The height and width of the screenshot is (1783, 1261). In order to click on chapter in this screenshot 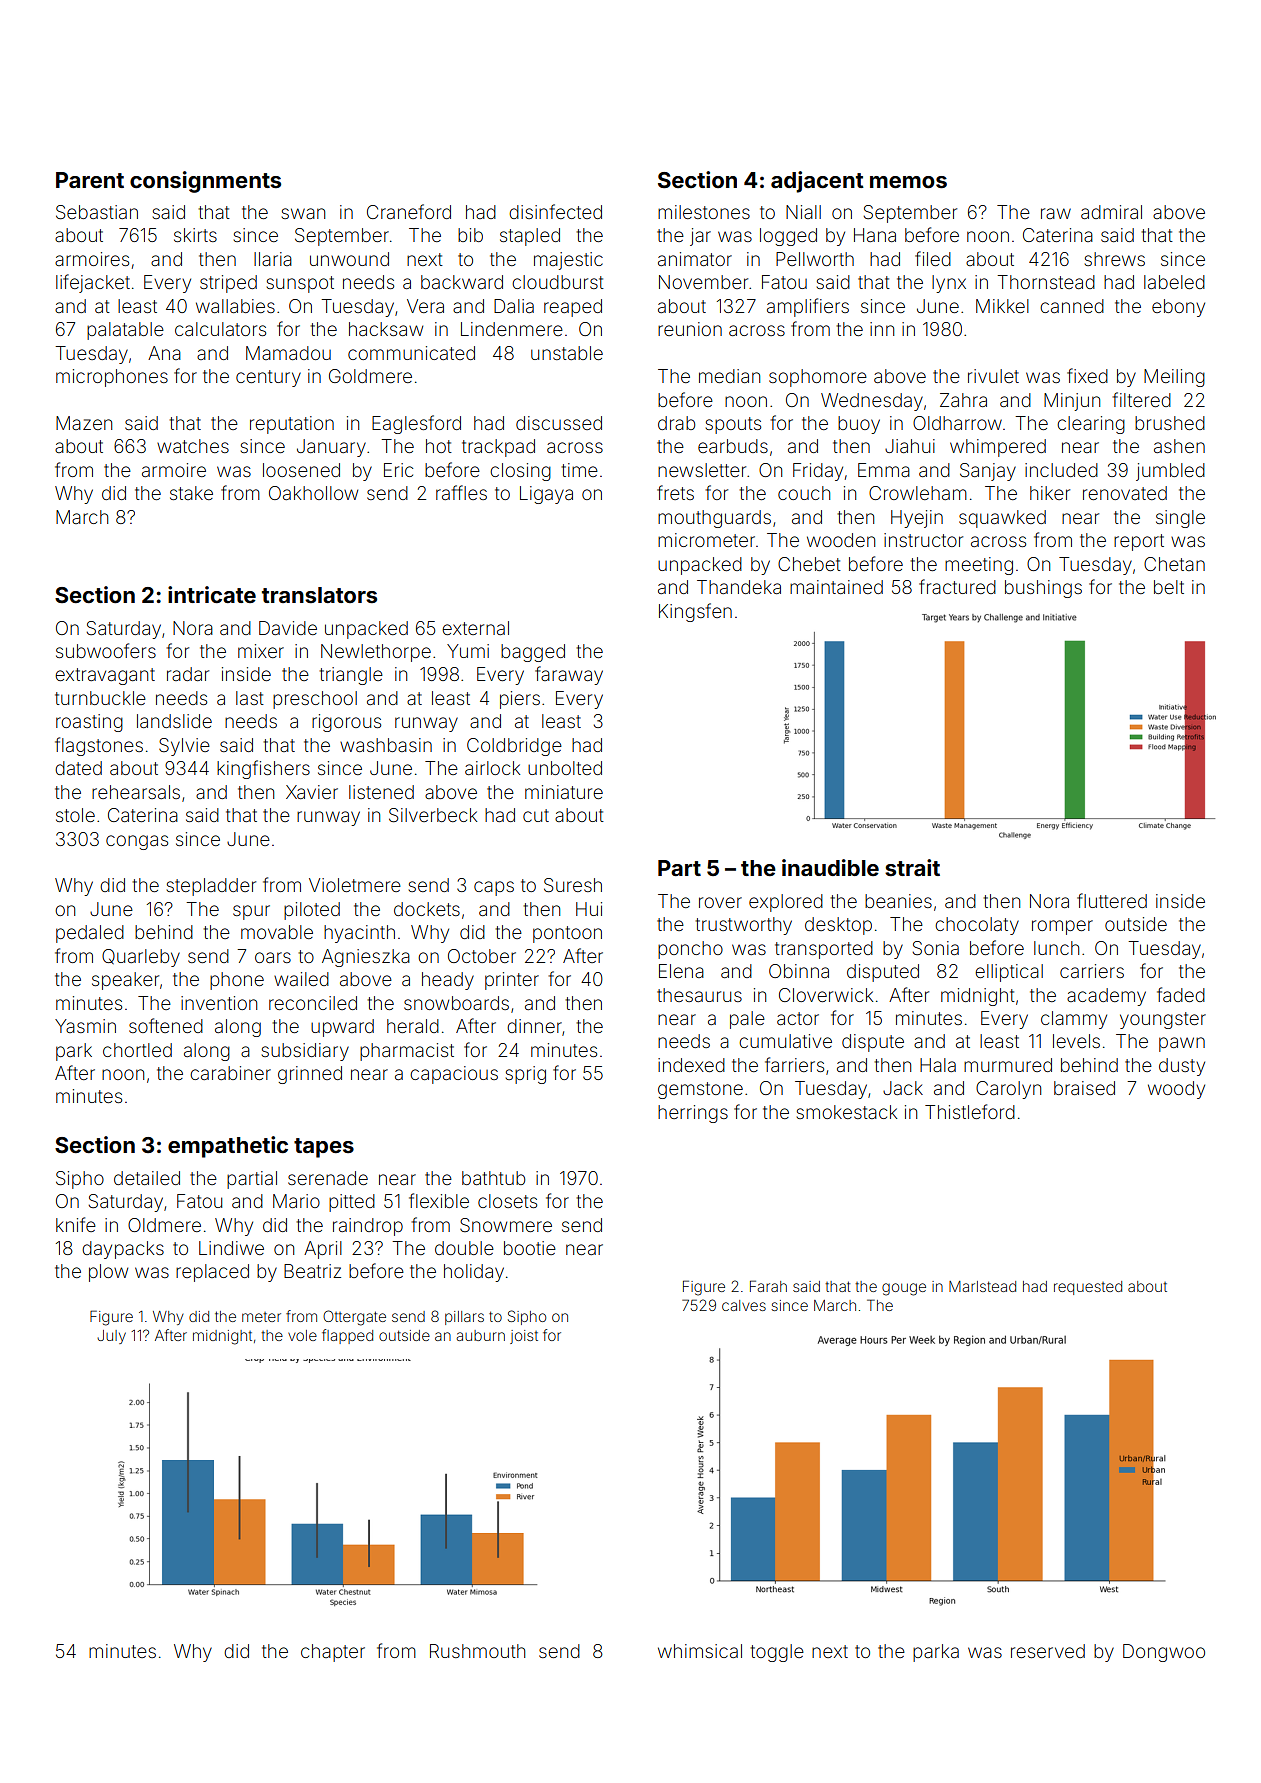, I will do `click(333, 1653)`.
